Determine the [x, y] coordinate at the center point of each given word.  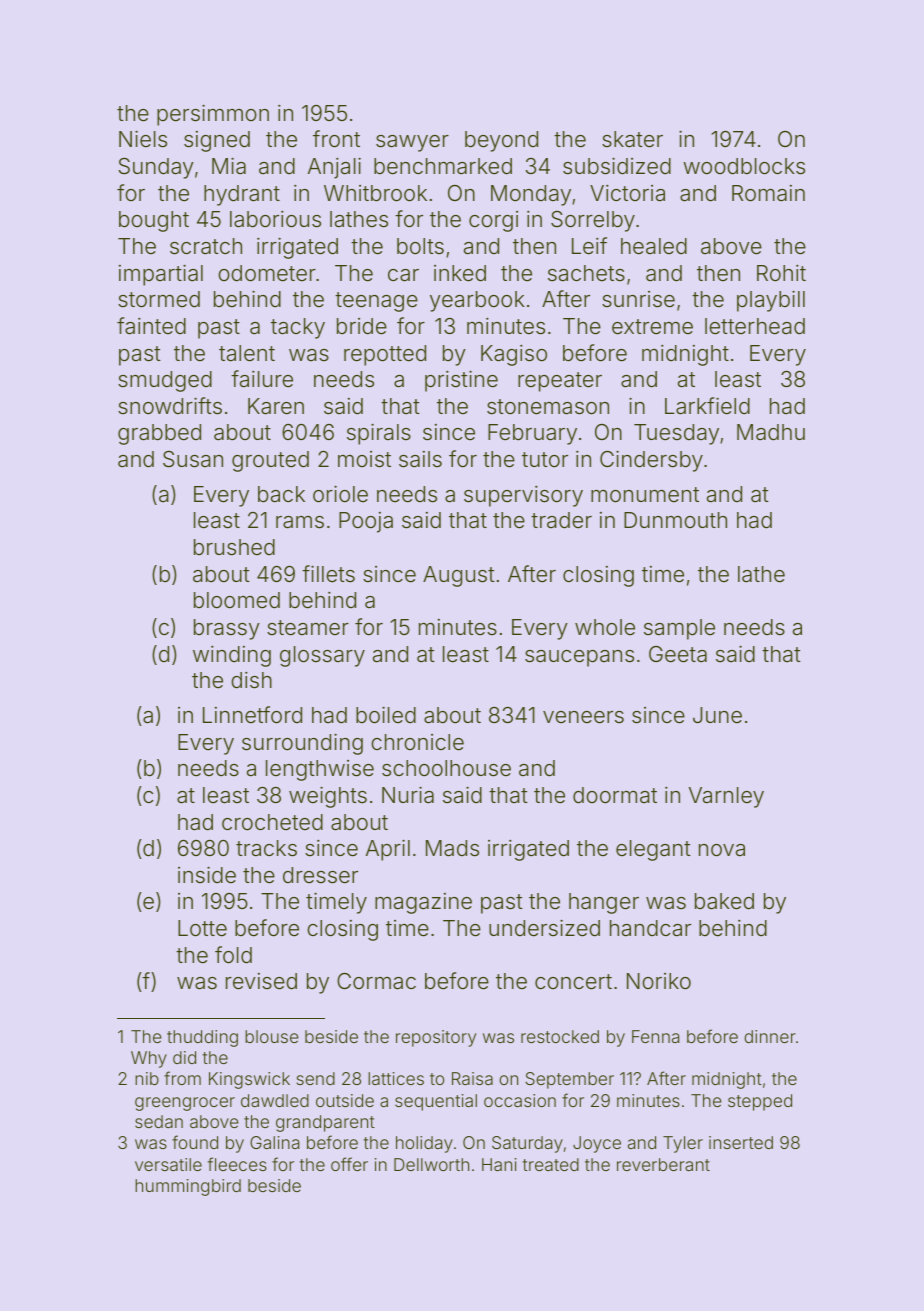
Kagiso [514, 355]
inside [207, 875]
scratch [206, 246]
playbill [771, 301]
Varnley [726, 797]
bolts [420, 246]
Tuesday [676, 434]
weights [328, 797]
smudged [165, 381]
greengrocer [185, 1104]
